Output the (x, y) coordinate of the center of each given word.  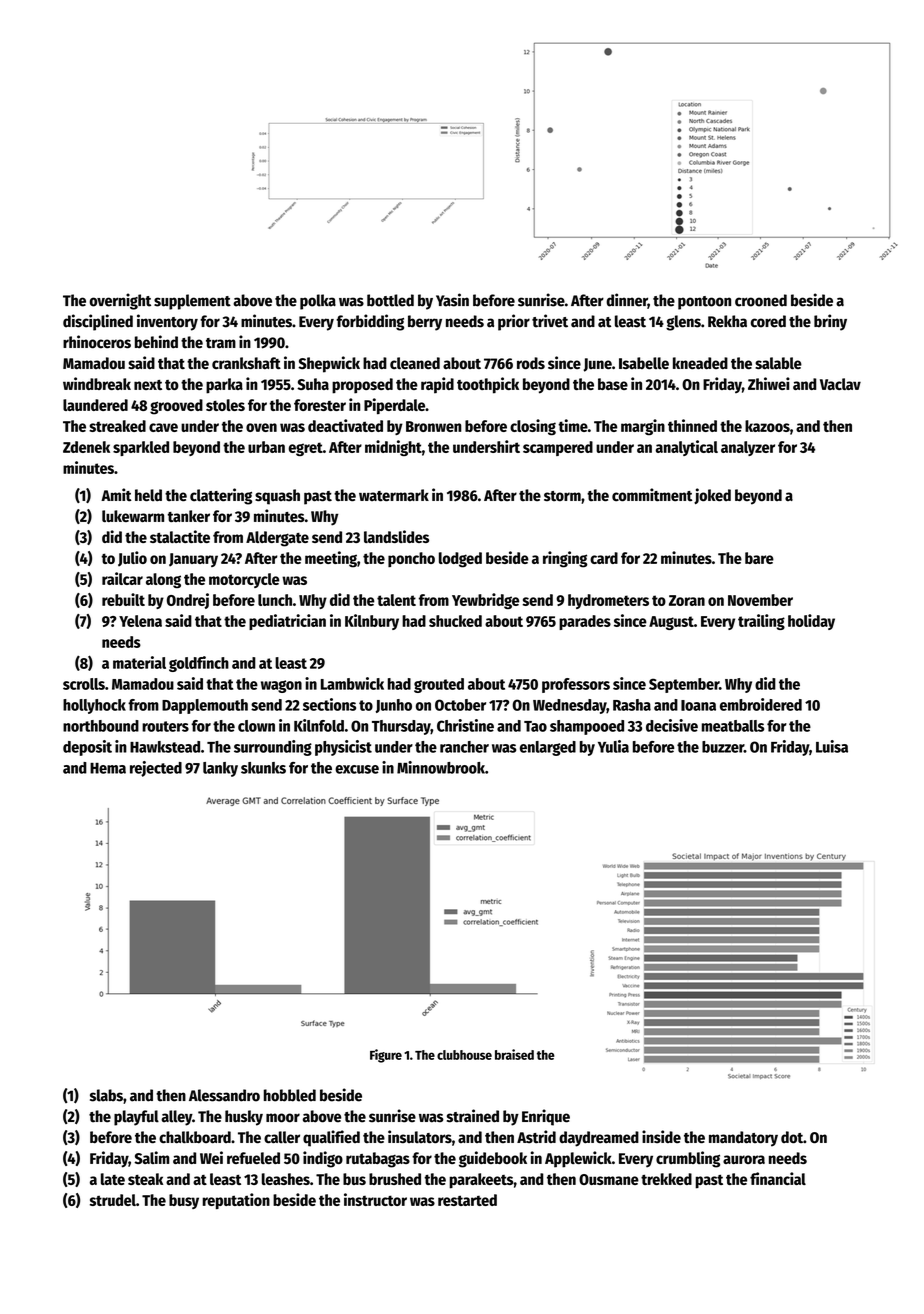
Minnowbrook (441, 767)
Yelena (140, 621)
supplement (192, 302)
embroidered (761, 704)
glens (683, 323)
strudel (113, 1200)
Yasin (452, 300)
